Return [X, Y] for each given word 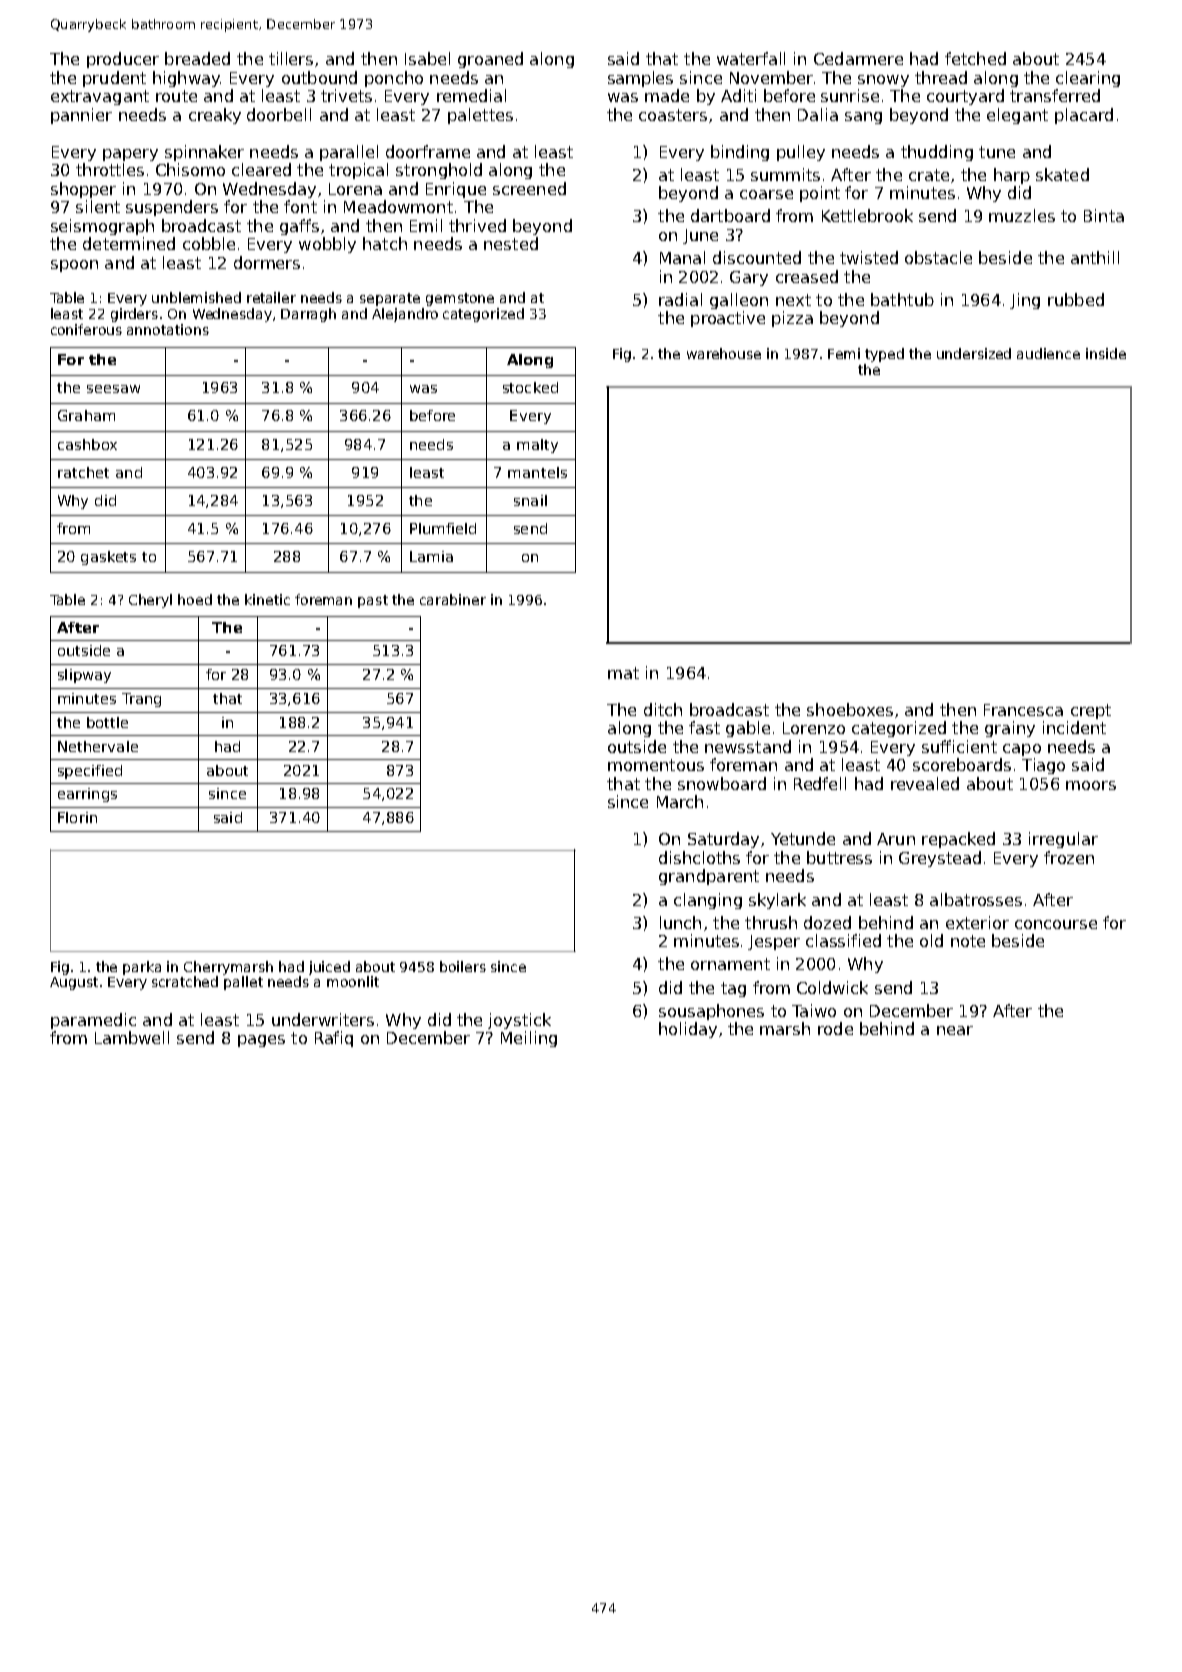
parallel [349, 153]
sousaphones [711, 1012]
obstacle [938, 257]
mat [623, 673]
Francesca [1023, 710]
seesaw [113, 389]
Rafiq [334, 1039]
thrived [477, 225]
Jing [1025, 301]
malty [537, 446]
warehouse [724, 353]
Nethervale [98, 746]
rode [835, 1028]
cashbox [87, 444]
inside [1106, 353]
